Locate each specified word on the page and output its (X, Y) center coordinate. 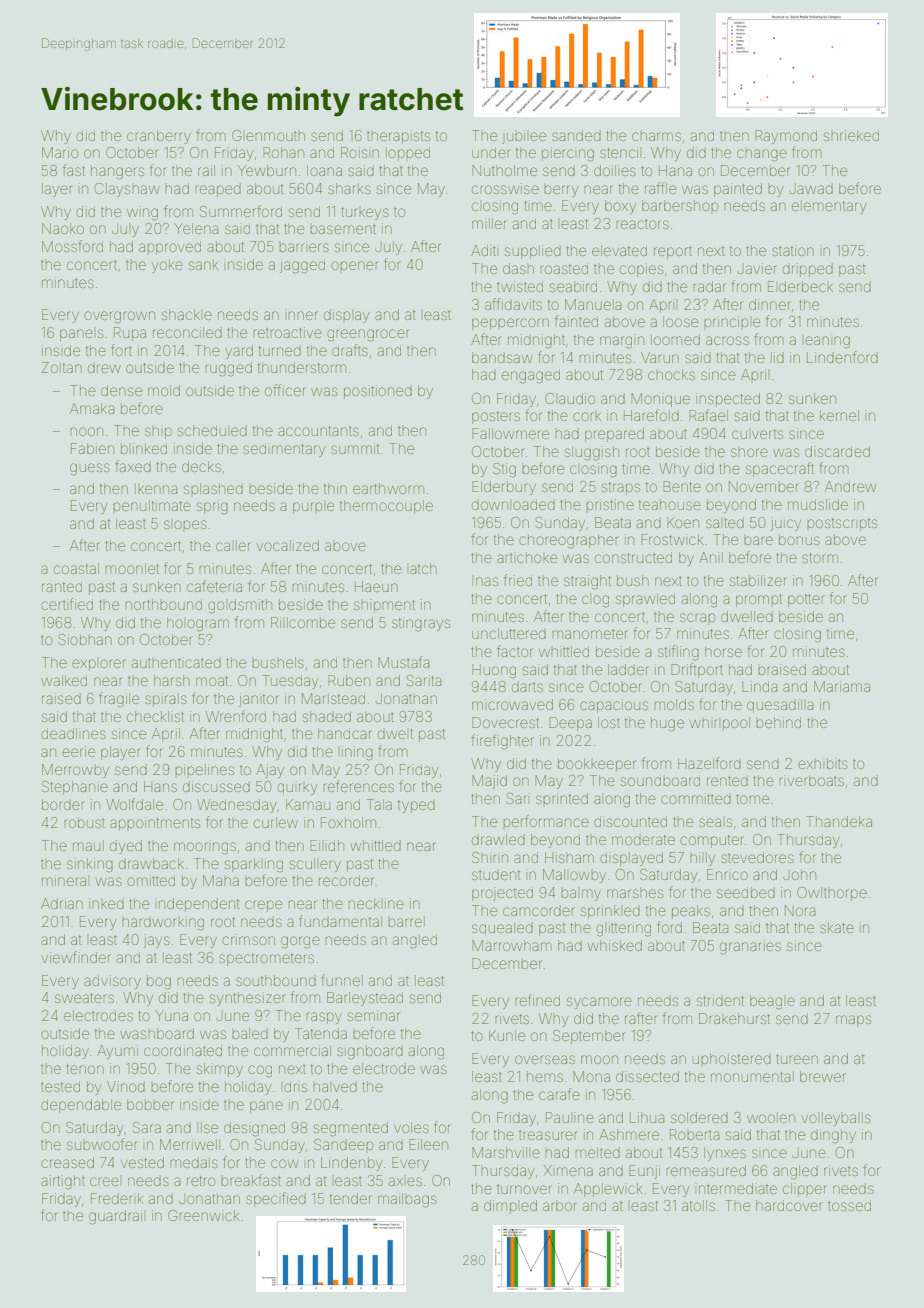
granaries (750, 947)
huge (667, 724)
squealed (502, 929)
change (762, 155)
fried (518, 580)
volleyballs (836, 1119)
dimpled (510, 1207)
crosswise (505, 188)
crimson (248, 939)
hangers (117, 172)
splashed (213, 488)
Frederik (117, 1198)
